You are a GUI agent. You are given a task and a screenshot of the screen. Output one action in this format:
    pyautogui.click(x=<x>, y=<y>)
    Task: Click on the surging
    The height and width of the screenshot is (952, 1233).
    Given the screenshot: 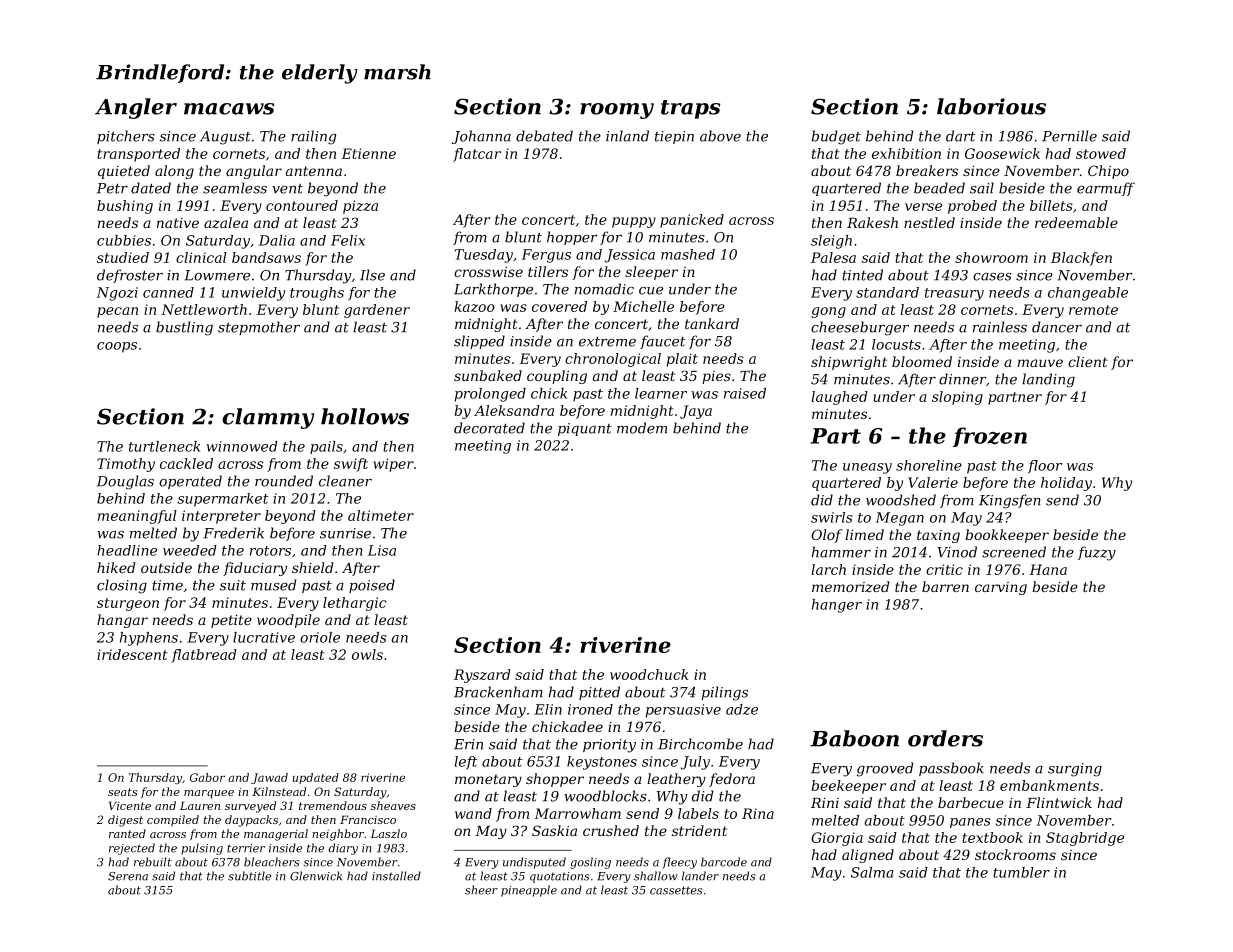 What is the action you would take?
    pyautogui.click(x=1075, y=770)
